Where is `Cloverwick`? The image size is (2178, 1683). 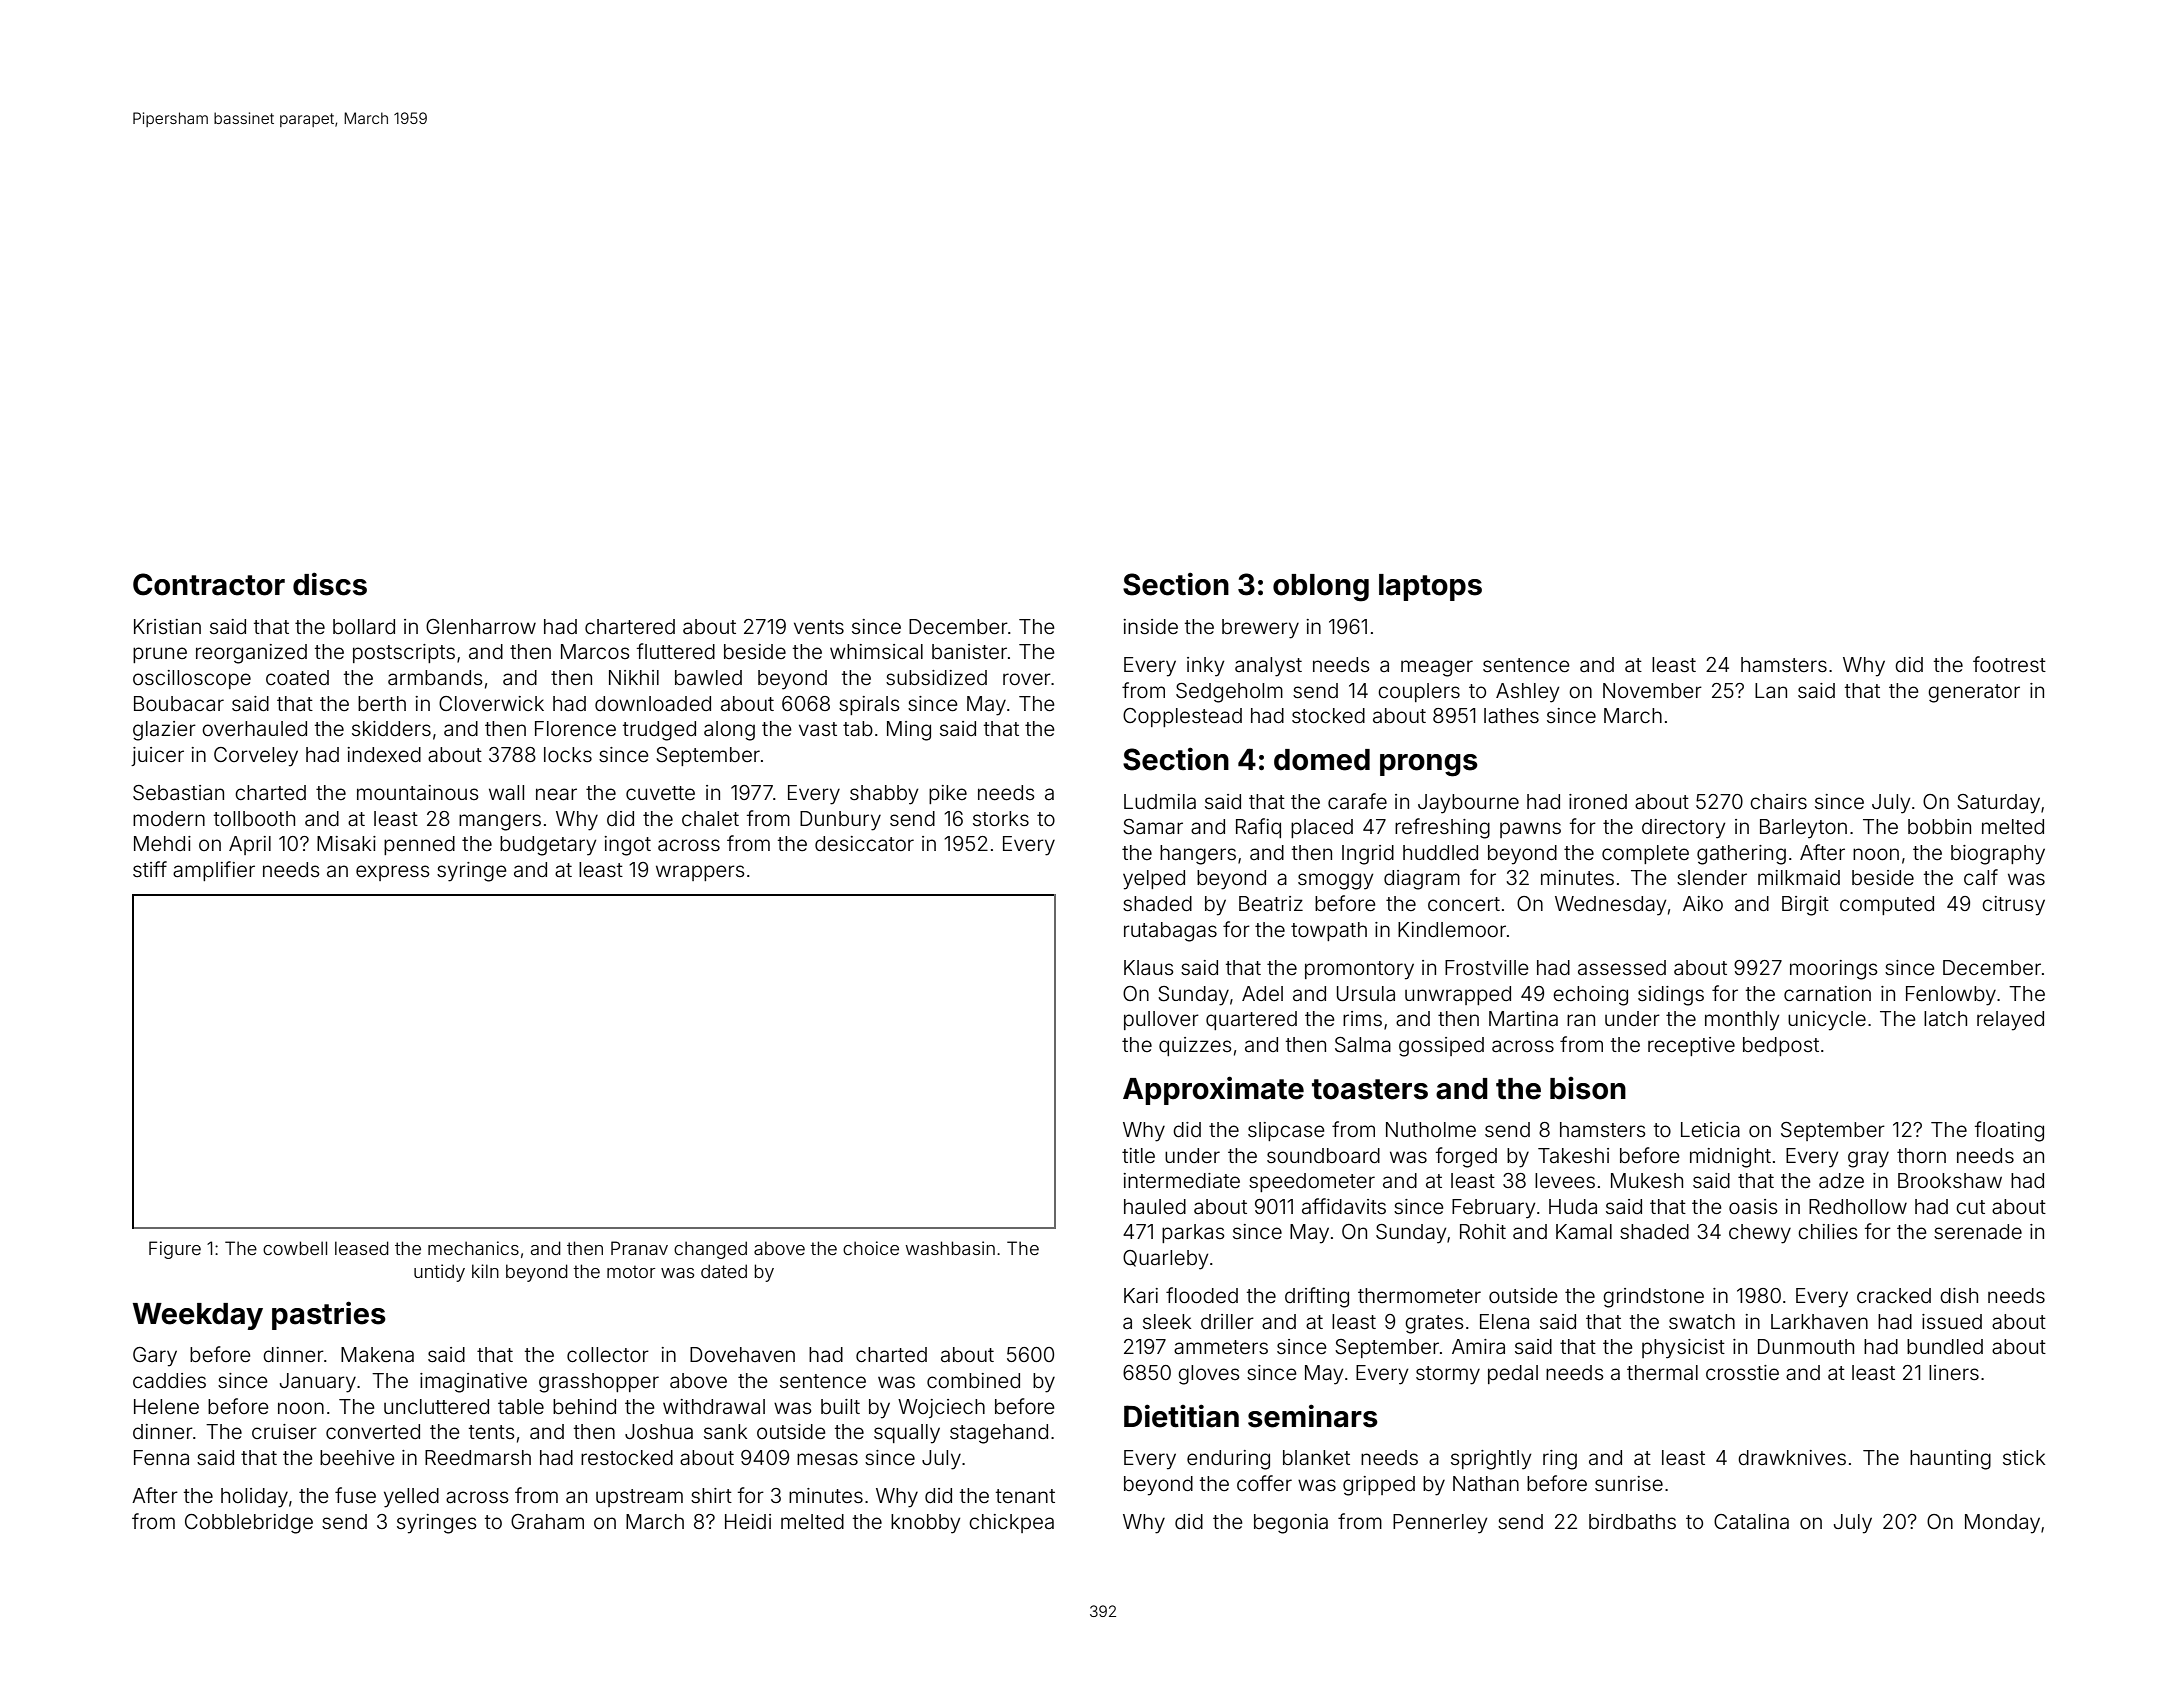
Cloverwick is located at coordinates (491, 703).
